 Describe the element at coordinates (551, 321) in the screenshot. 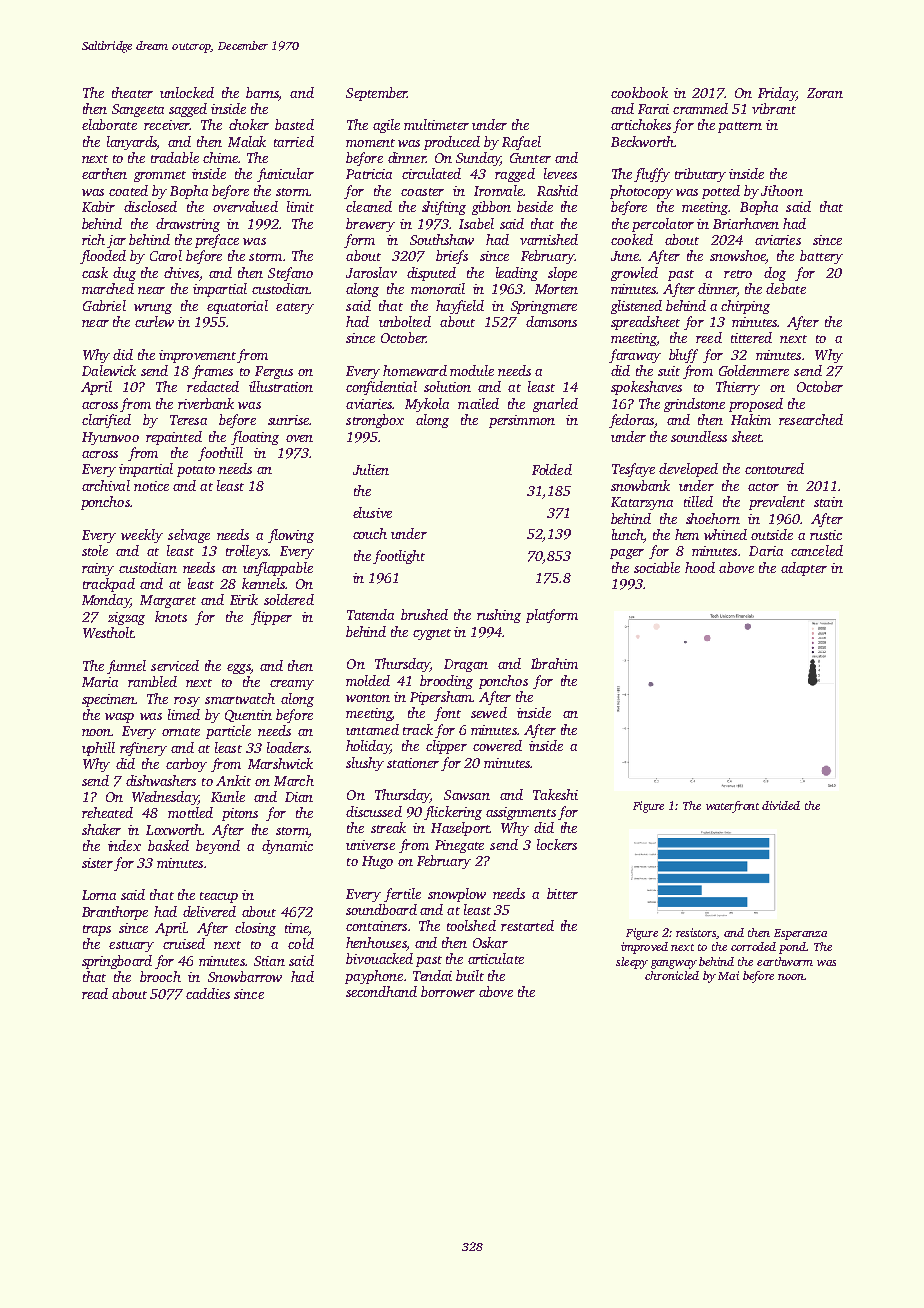

I see `damsons` at that location.
